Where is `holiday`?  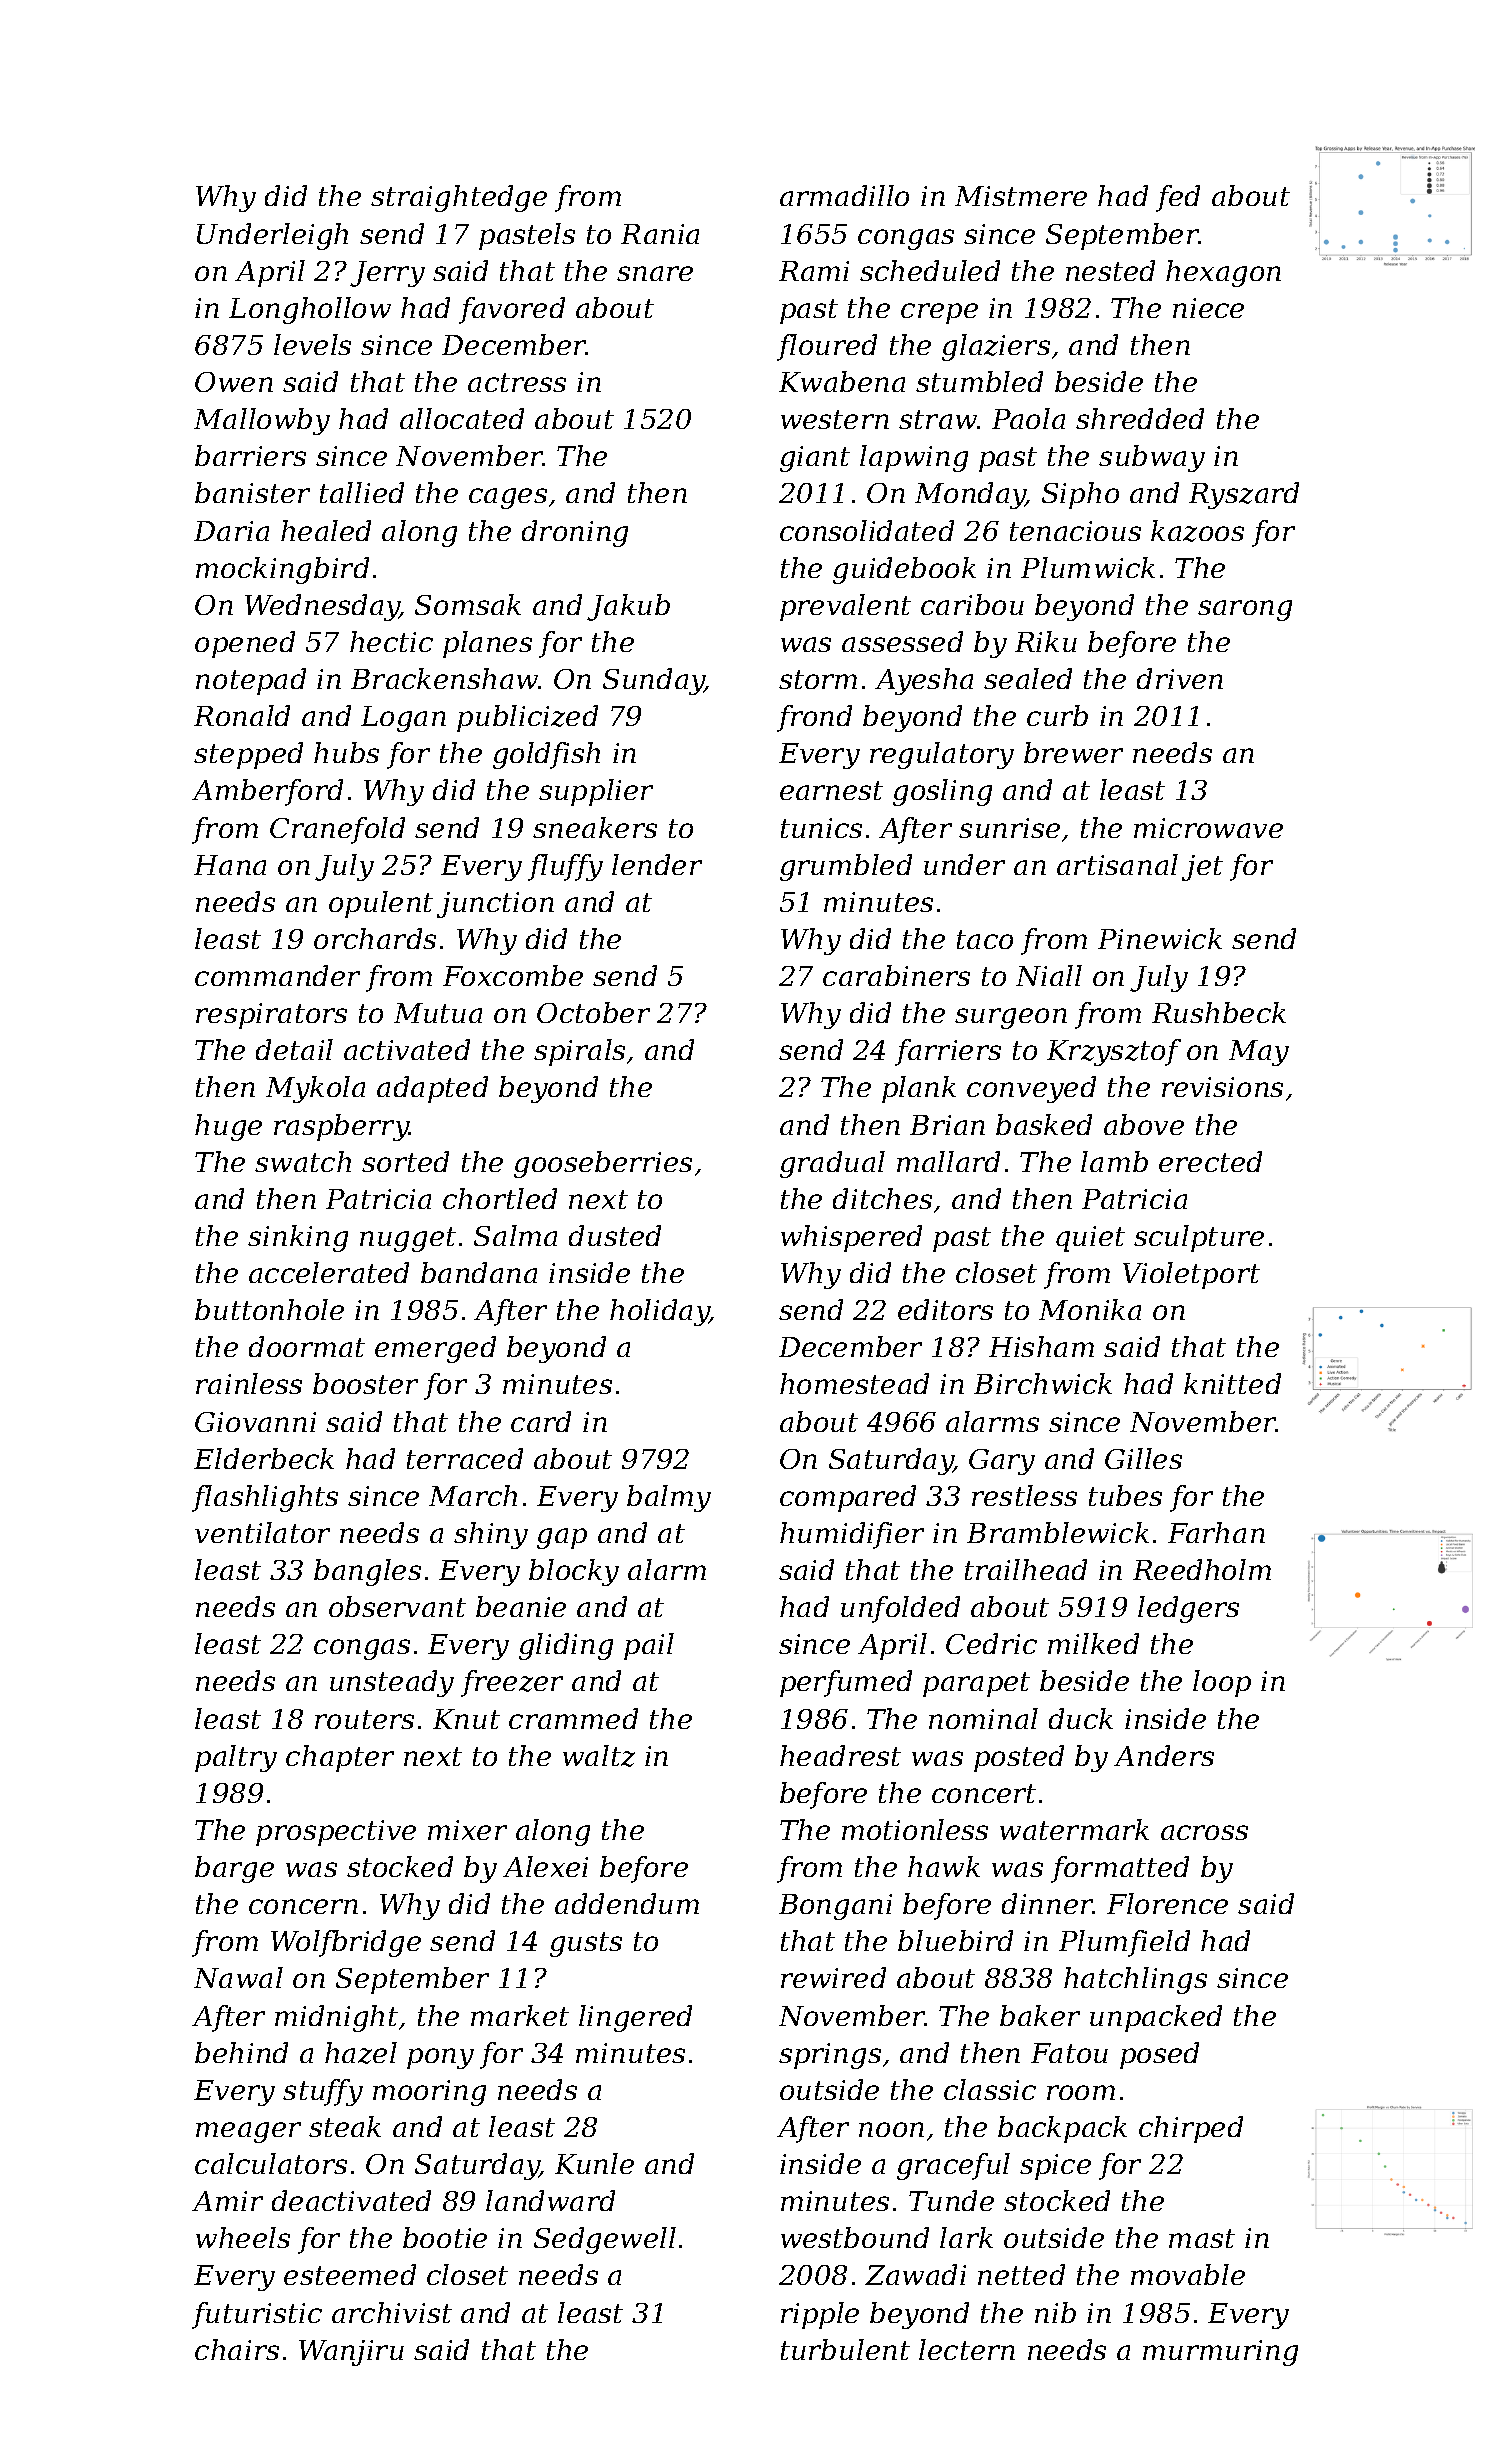 holiday is located at coordinates (659, 1312).
